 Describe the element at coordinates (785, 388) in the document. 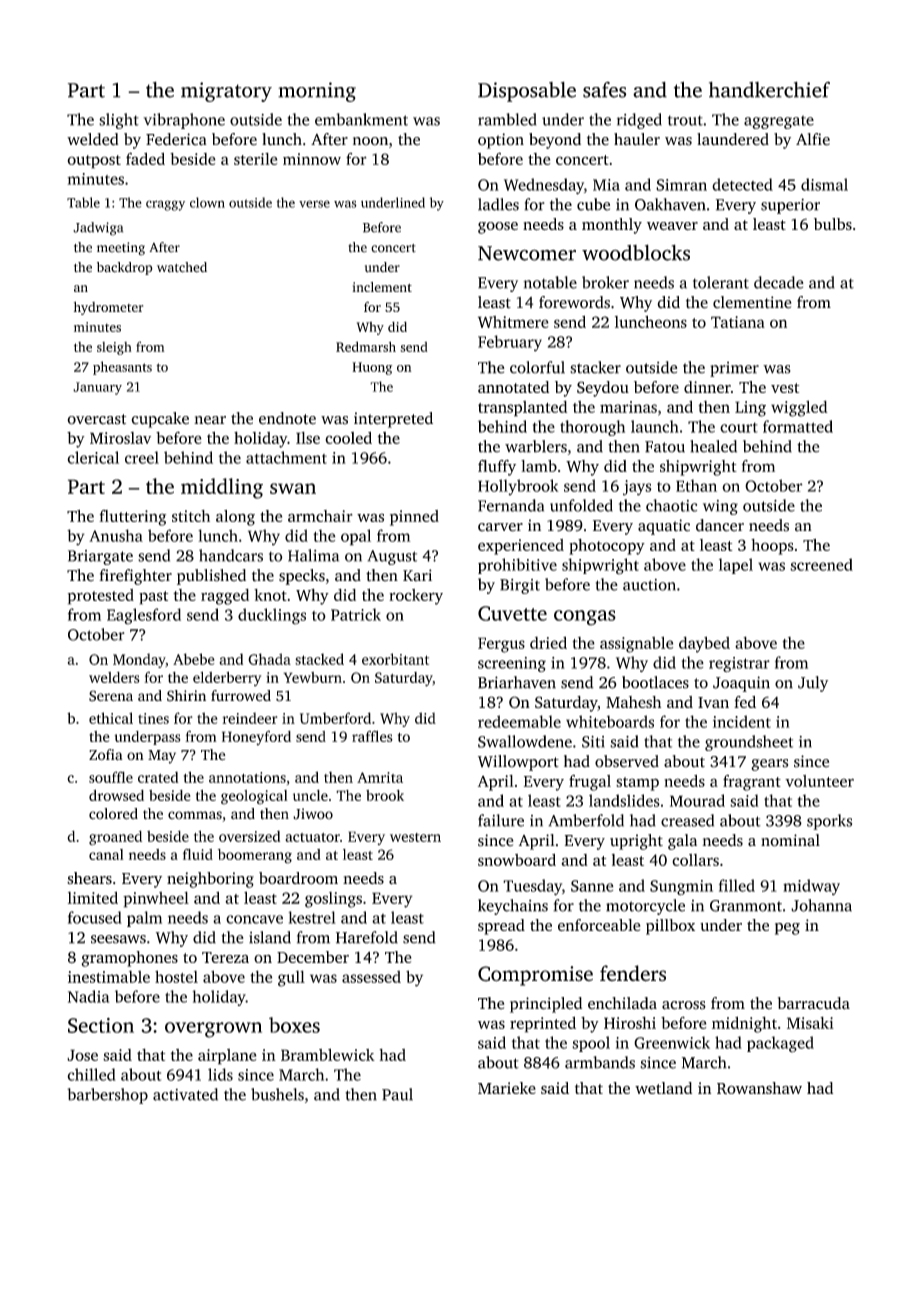

I see `vest` at that location.
